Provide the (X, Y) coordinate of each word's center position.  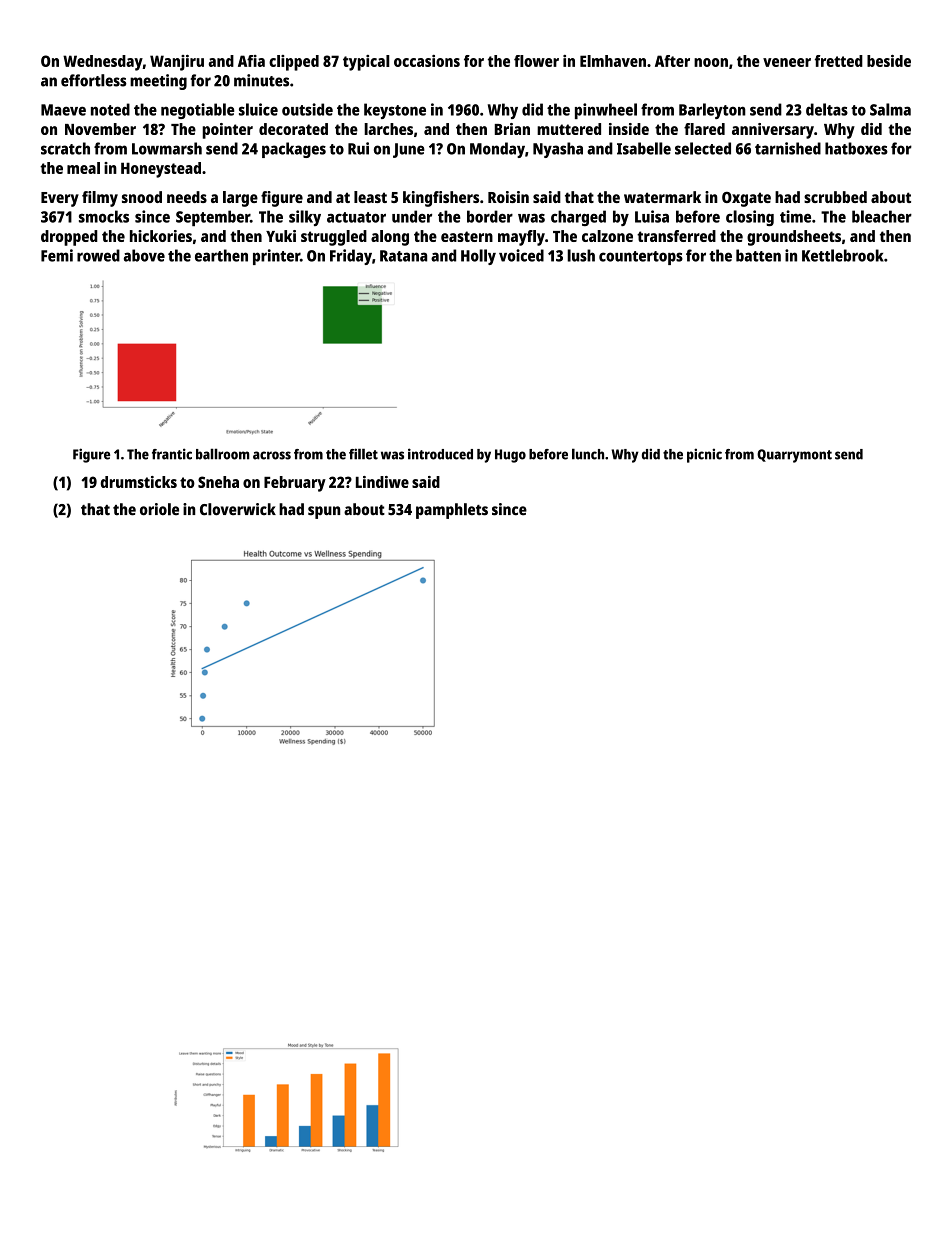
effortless (94, 80)
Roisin (508, 197)
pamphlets (452, 511)
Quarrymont (794, 456)
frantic (172, 454)
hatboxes (856, 148)
